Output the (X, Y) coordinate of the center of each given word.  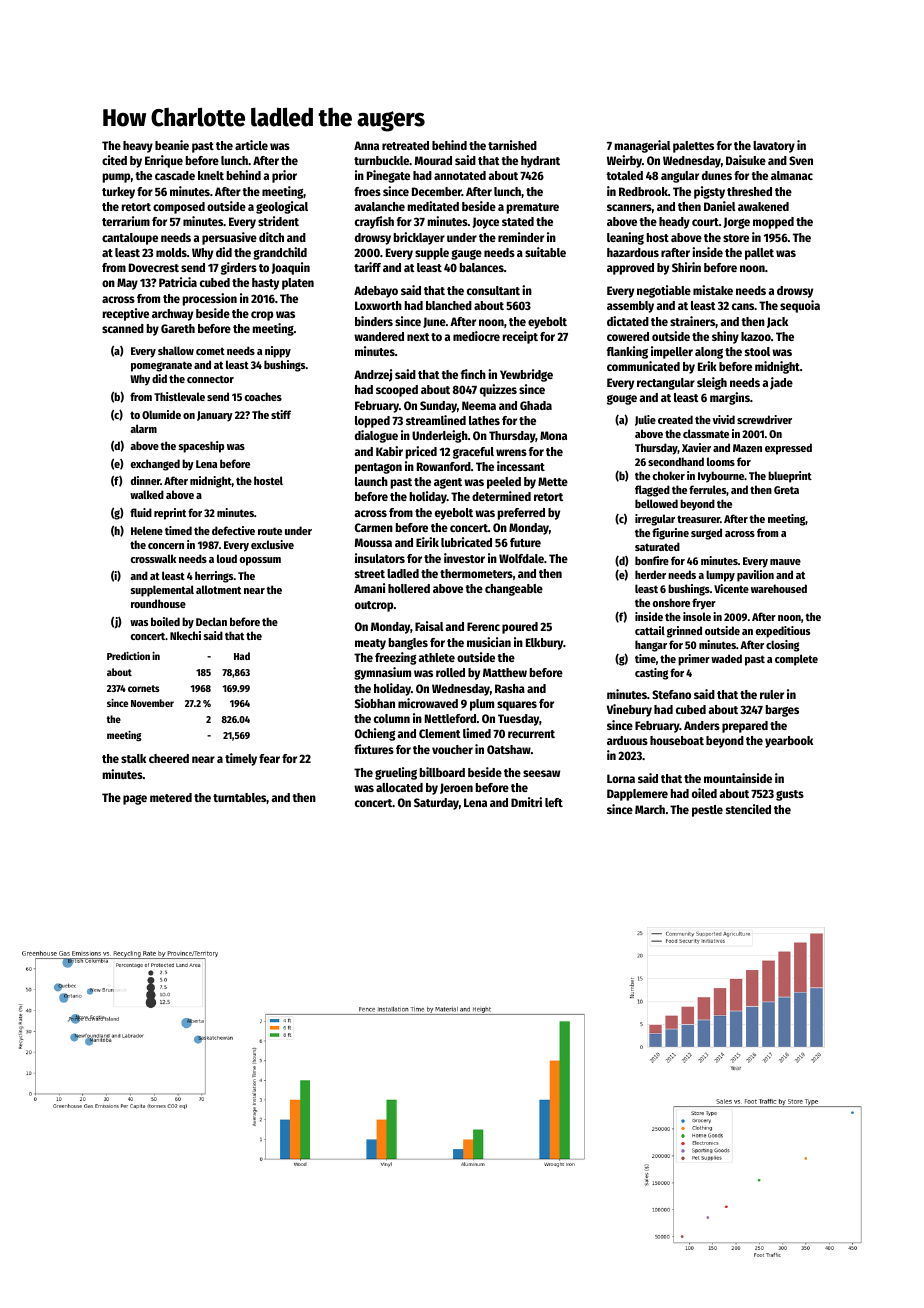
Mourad (433, 160)
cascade (175, 175)
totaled (624, 175)
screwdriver (764, 419)
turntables (240, 798)
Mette (553, 481)
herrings (214, 577)
